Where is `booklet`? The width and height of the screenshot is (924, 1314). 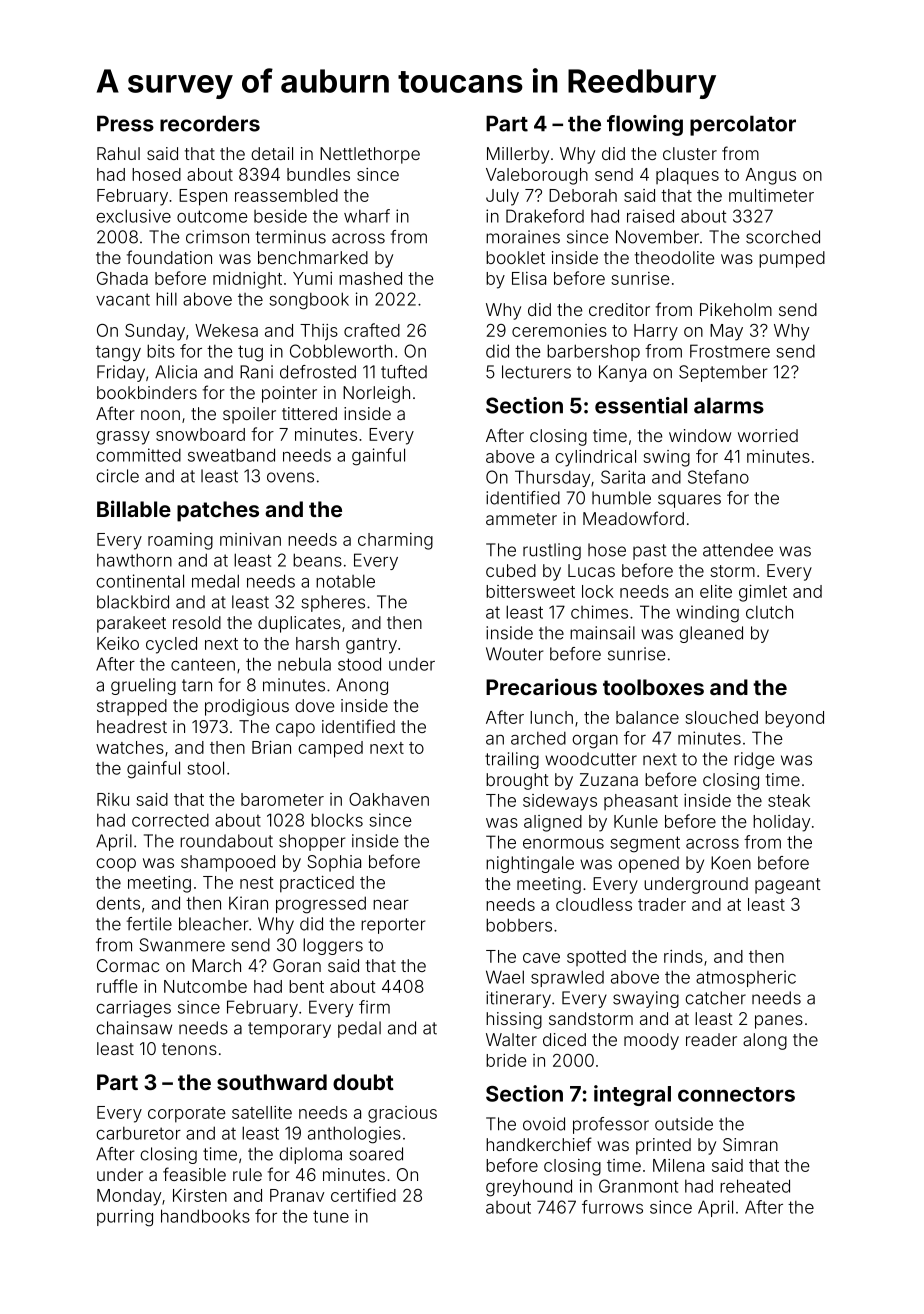
booklet is located at coordinates (515, 257).
